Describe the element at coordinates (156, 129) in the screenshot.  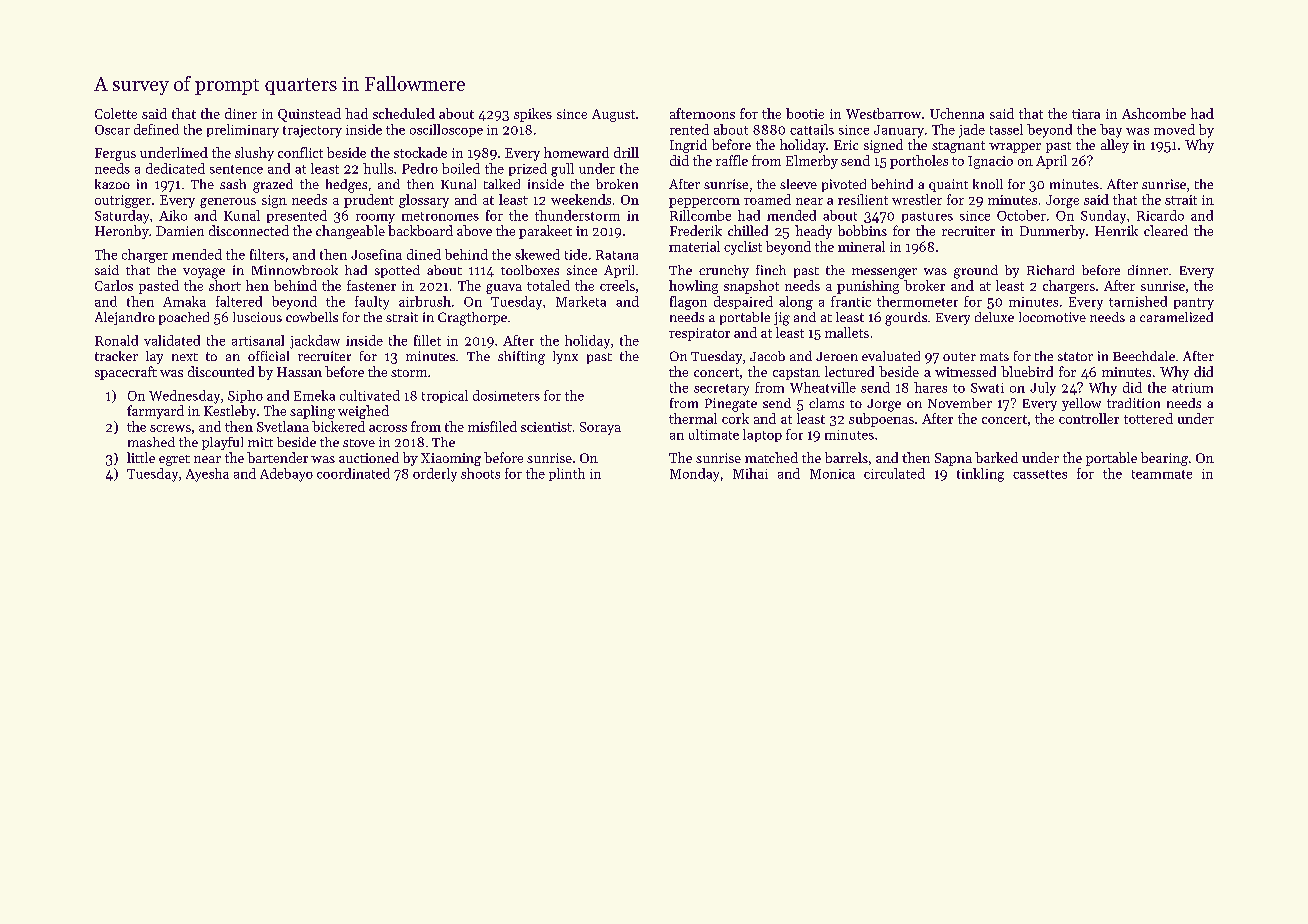
I see `defined` at that location.
